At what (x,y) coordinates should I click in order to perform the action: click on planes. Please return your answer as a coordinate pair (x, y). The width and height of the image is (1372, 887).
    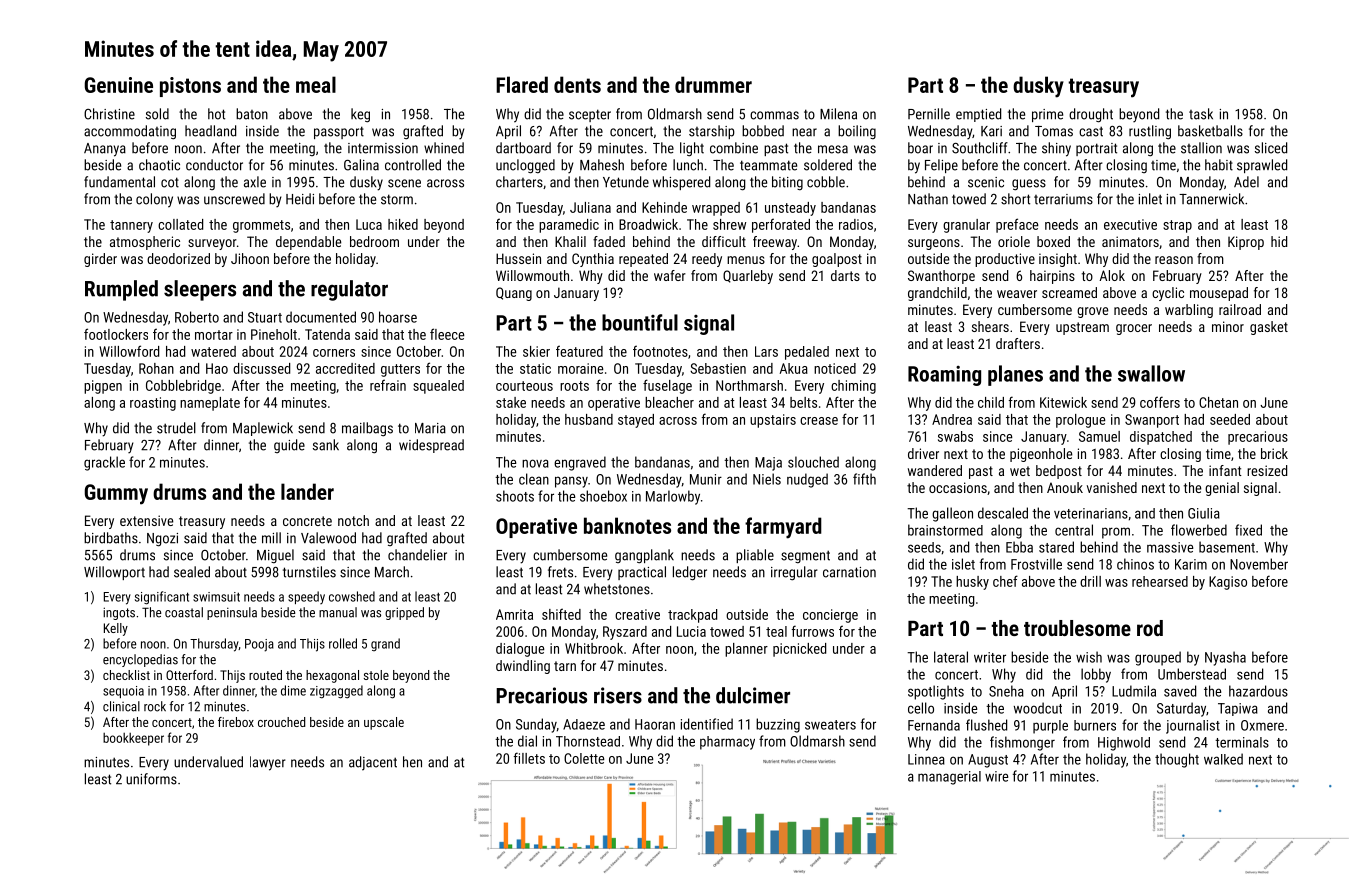
    Looking at the image, I should click on (1015, 375).
